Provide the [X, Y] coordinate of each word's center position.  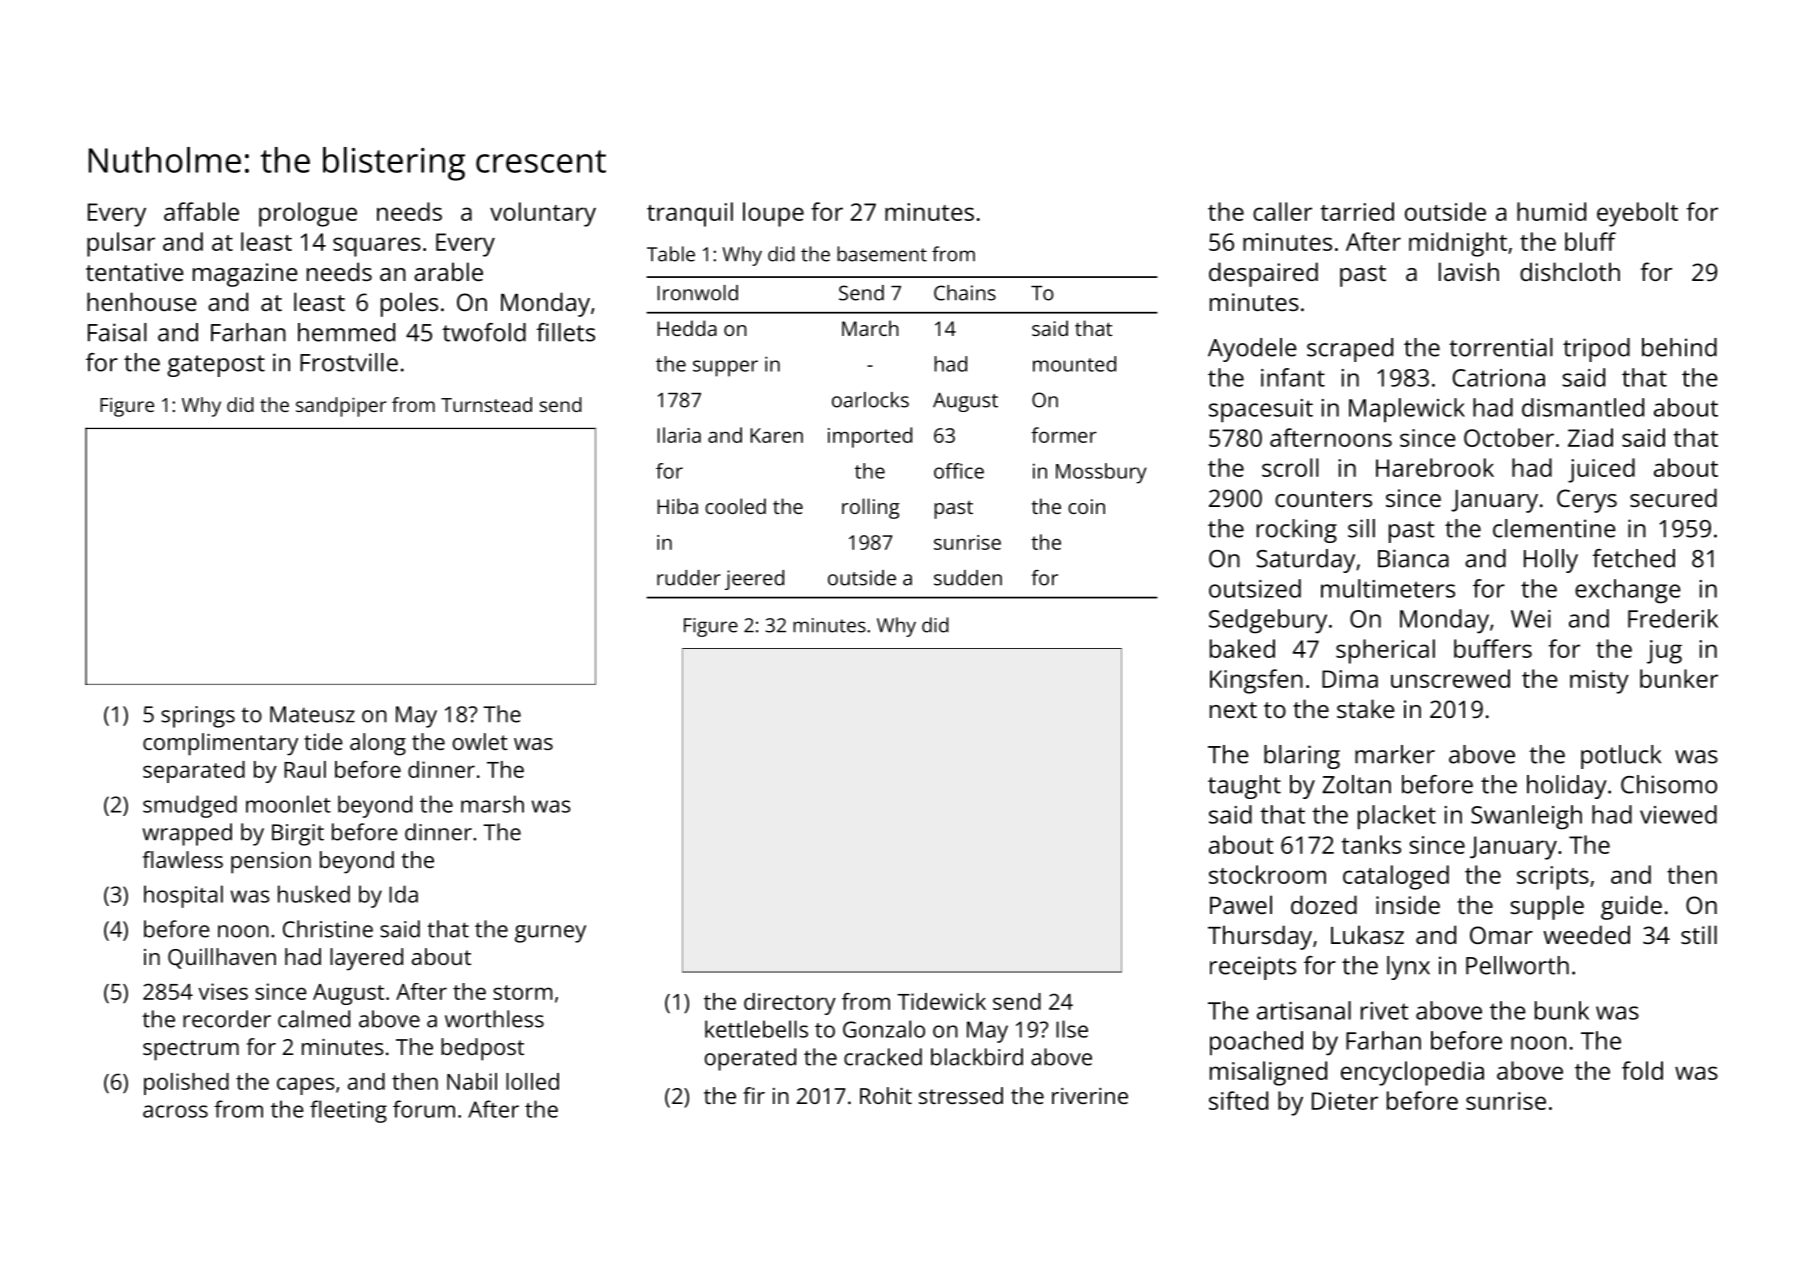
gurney [550, 934]
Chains [965, 293]
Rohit [886, 1095]
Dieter [1345, 1101]
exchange [1628, 591]
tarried [1357, 211]
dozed [1324, 904]
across [175, 1111]
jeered [754, 580]
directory [790, 1004]
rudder [689, 578]
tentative [135, 272]
